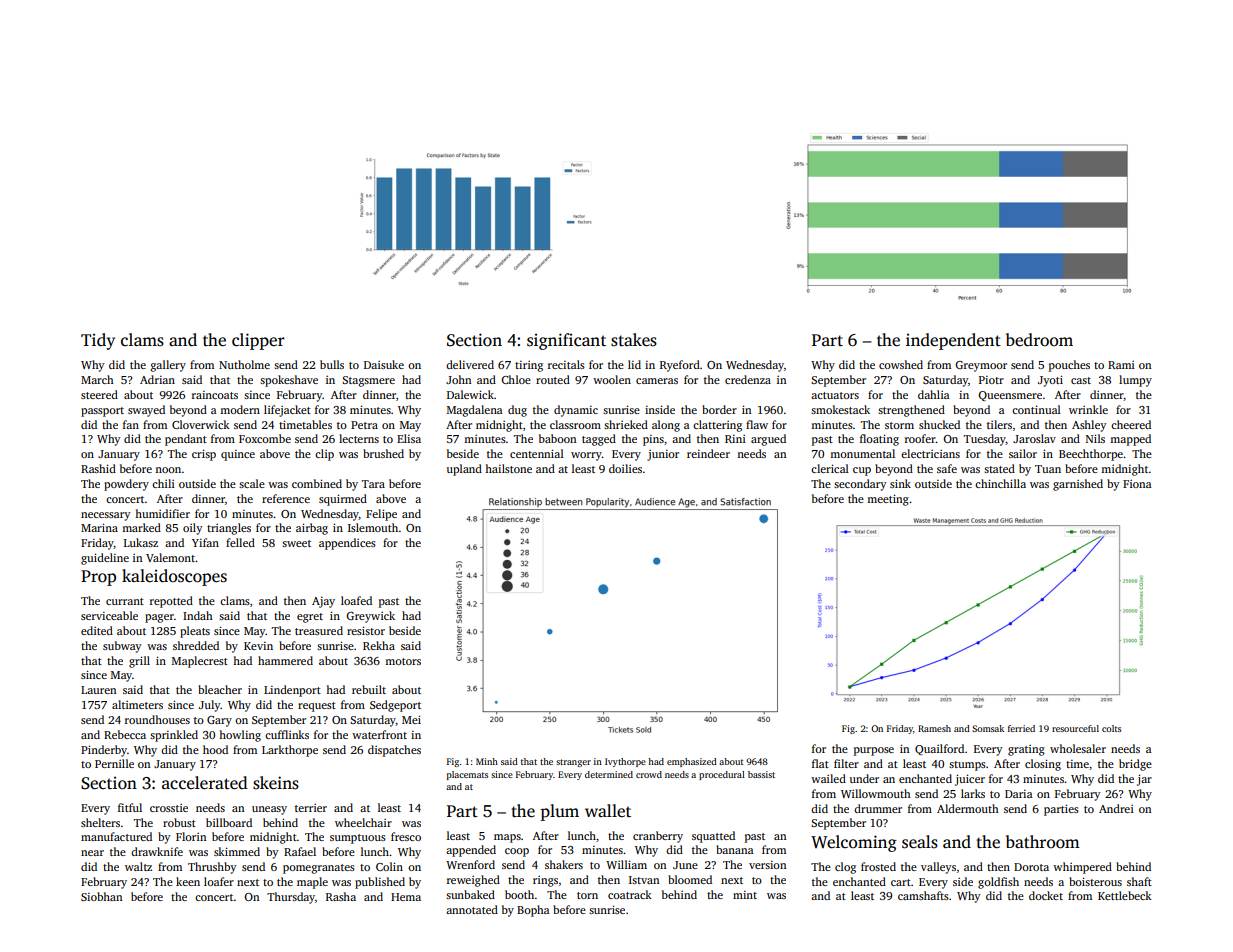 Image resolution: width=1233 pixels, height=952 pixels. Describe the element at coordinates (169, 808) in the document. I see `crosstie` at that location.
